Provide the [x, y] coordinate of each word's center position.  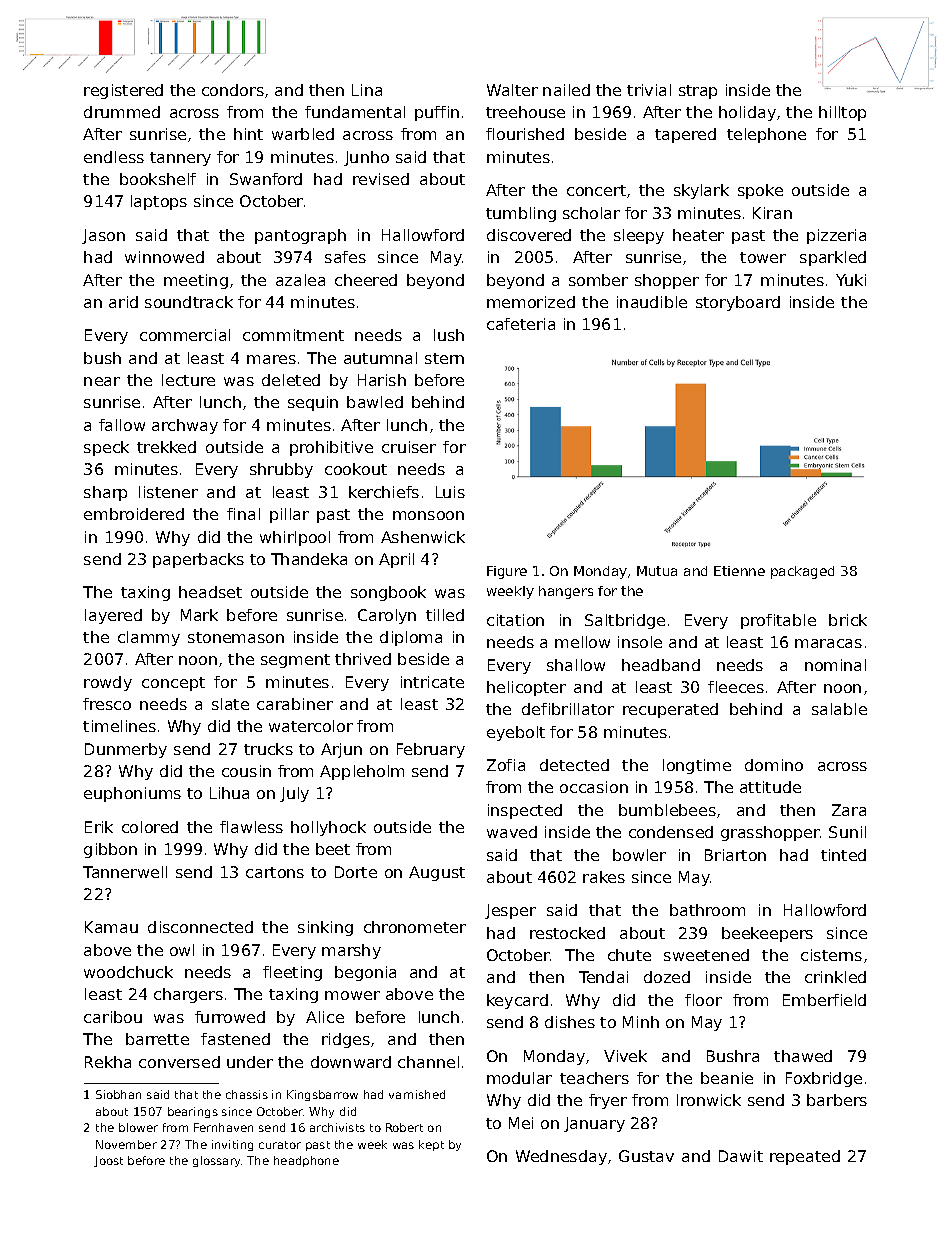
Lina [367, 90]
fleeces [736, 687]
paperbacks [198, 560]
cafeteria [521, 324]
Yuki [851, 280]
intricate [432, 682]
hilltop [842, 113]
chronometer [415, 927]
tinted [843, 855]
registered [123, 91]
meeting [196, 281]
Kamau [111, 927]
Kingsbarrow [322, 1095]
